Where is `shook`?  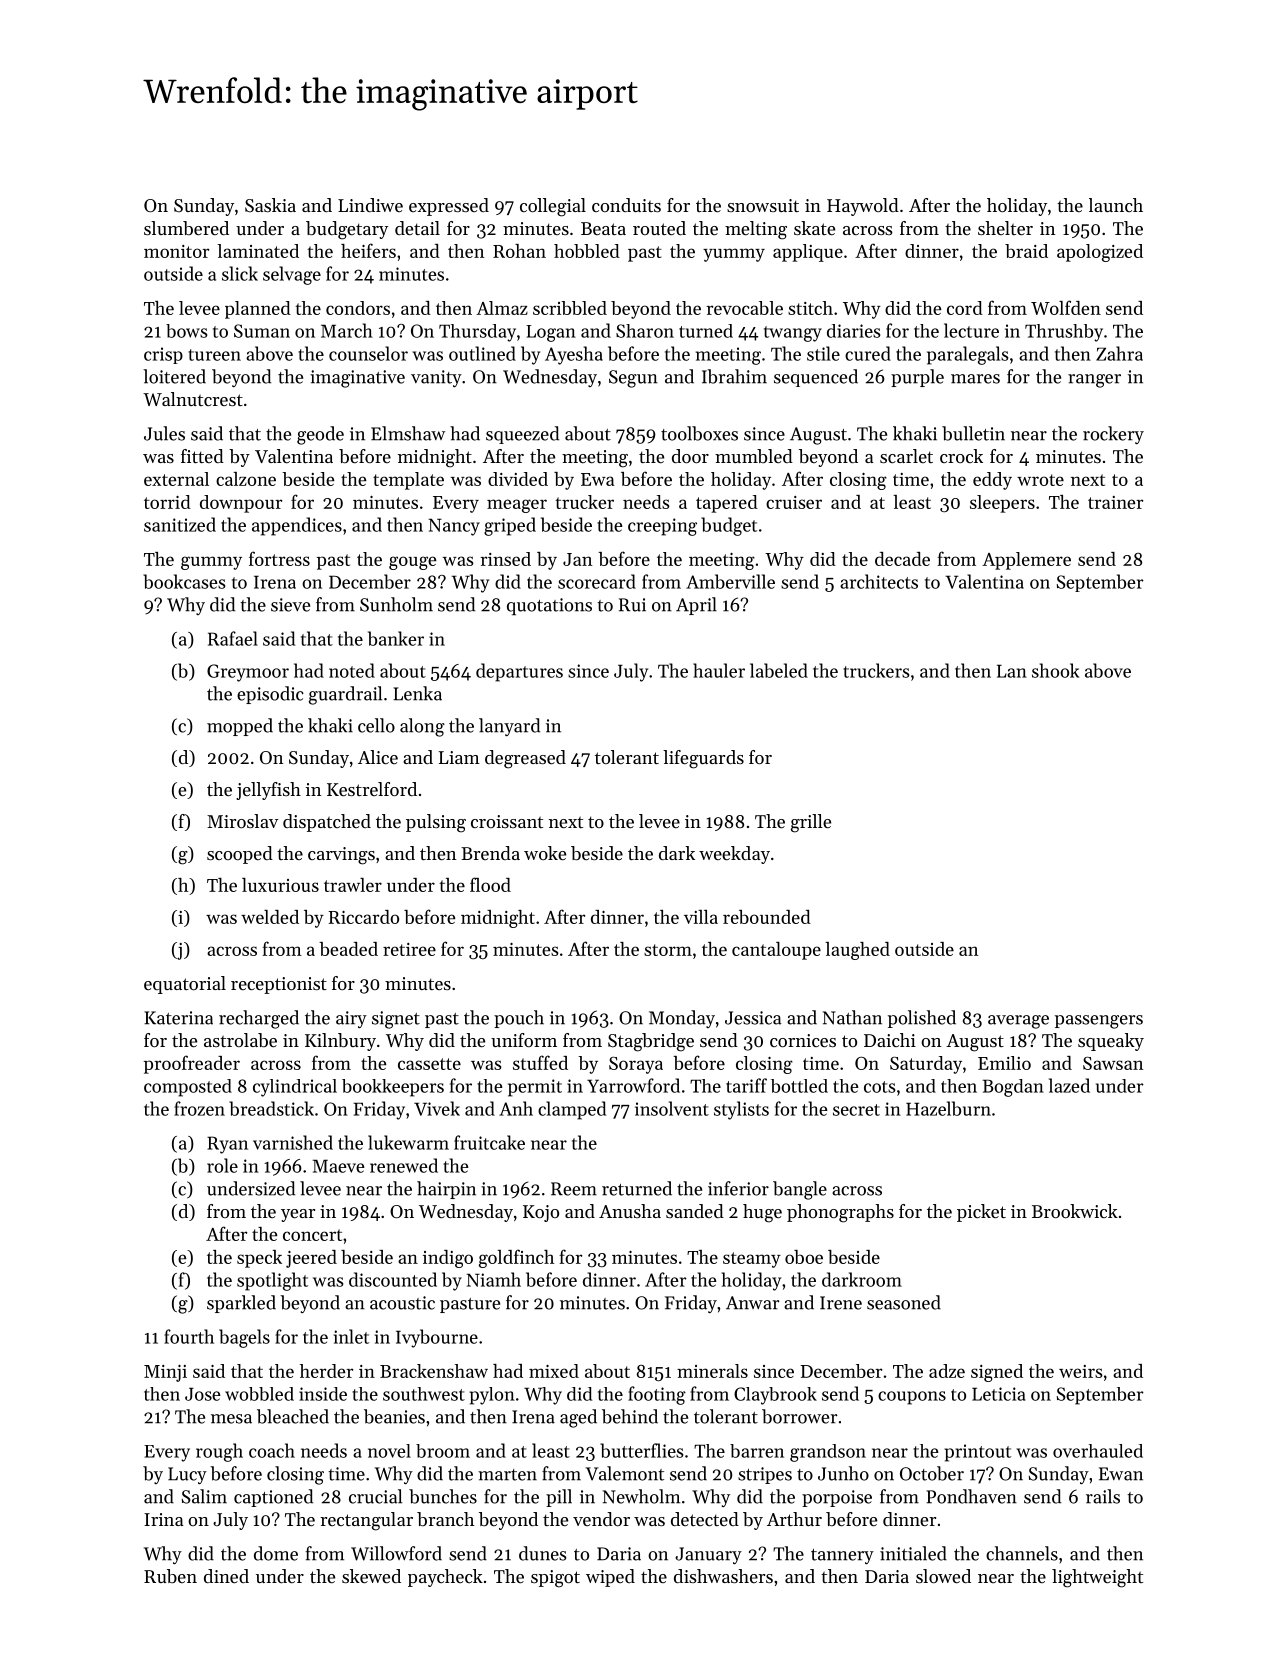 shook is located at coordinates (1055, 670).
